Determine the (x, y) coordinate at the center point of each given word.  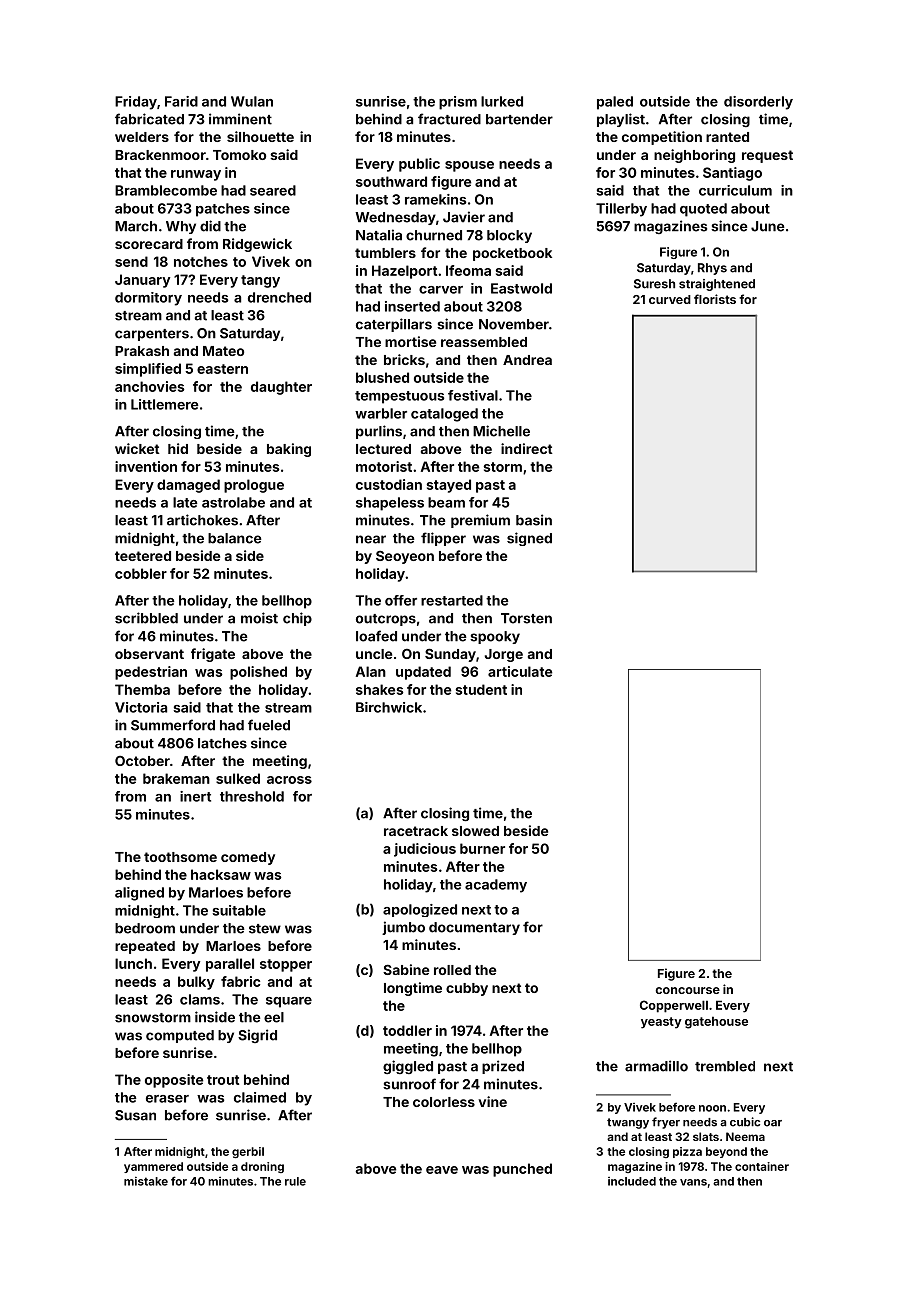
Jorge (504, 655)
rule (295, 1181)
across (289, 780)
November (514, 324)
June (768, 226)
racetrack (416, 831)
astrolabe (233, 502)
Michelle (501, 431)
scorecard (149, 244)
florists (715, 299)
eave (442, 1170)
